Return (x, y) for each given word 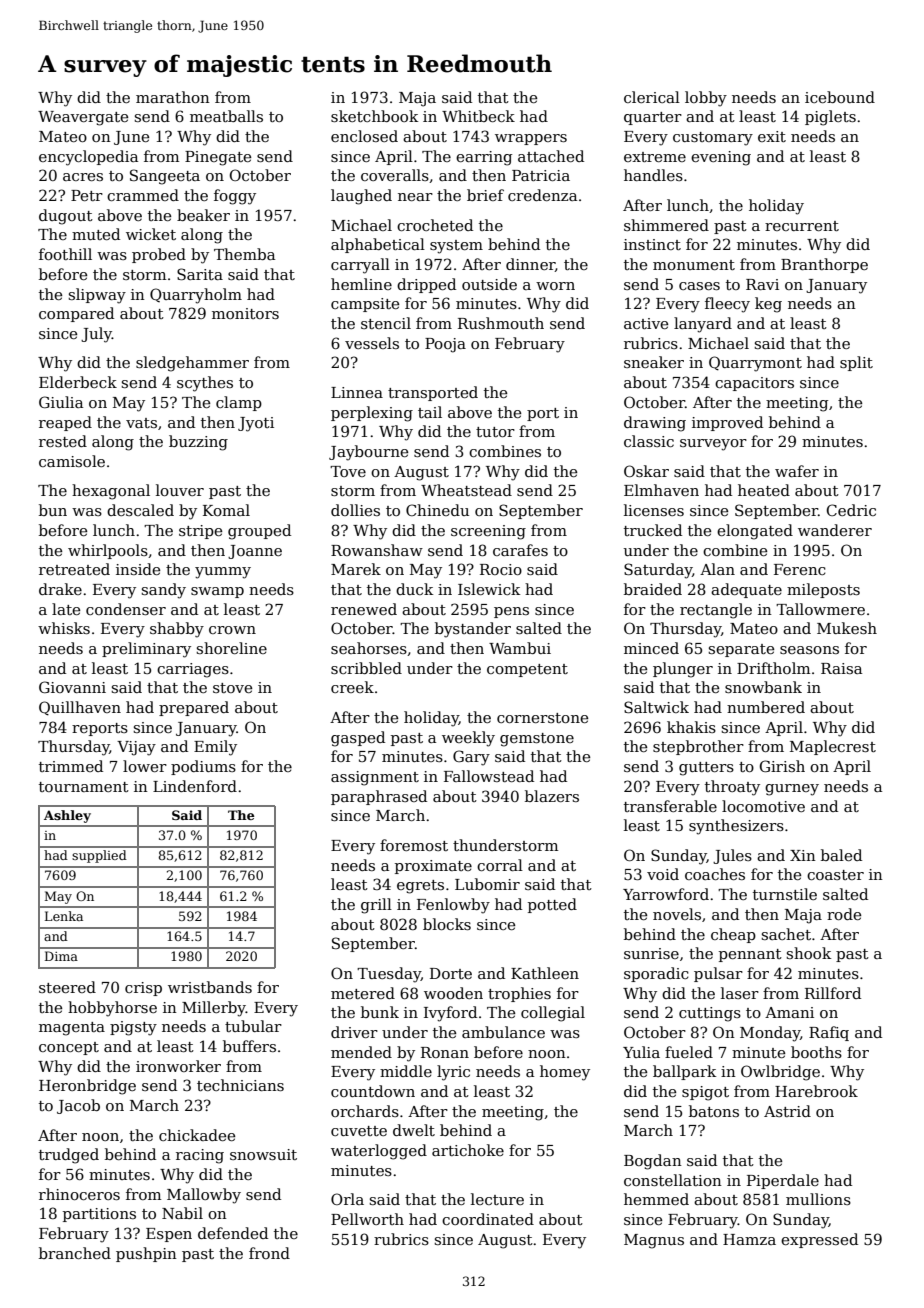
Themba (244, 254)
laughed (361, 197)
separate (741, 650)
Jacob (78, 1106)
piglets (830, 118)
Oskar (646, 471)
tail (430, 412)
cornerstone (542, 718)
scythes (205, 384)
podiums (203, 767)
